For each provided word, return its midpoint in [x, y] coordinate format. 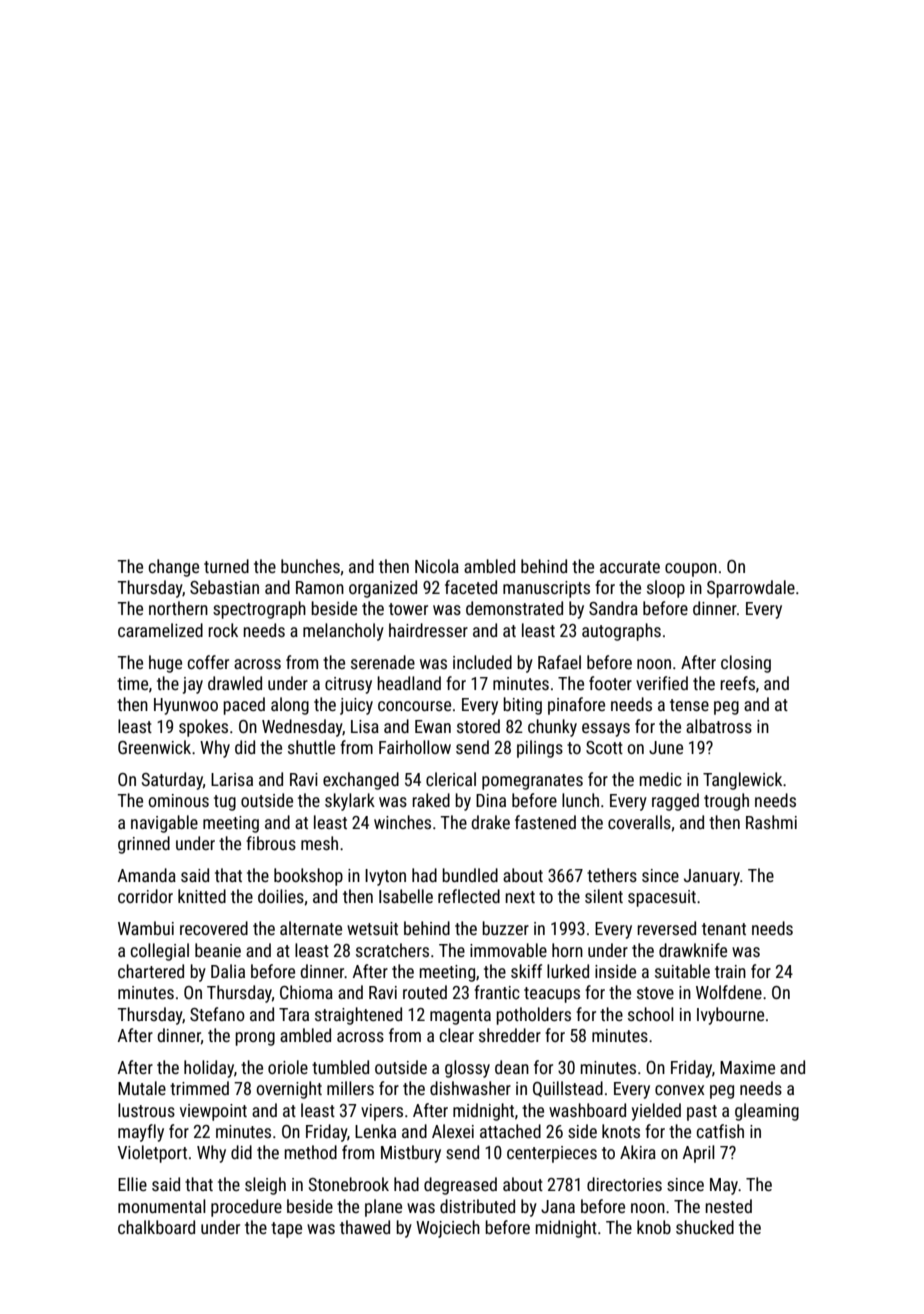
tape [286, 1230]
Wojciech [448, 1229]
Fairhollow [415, 747]
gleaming [767, 1112]
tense [689, 705]
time [132, 683]
